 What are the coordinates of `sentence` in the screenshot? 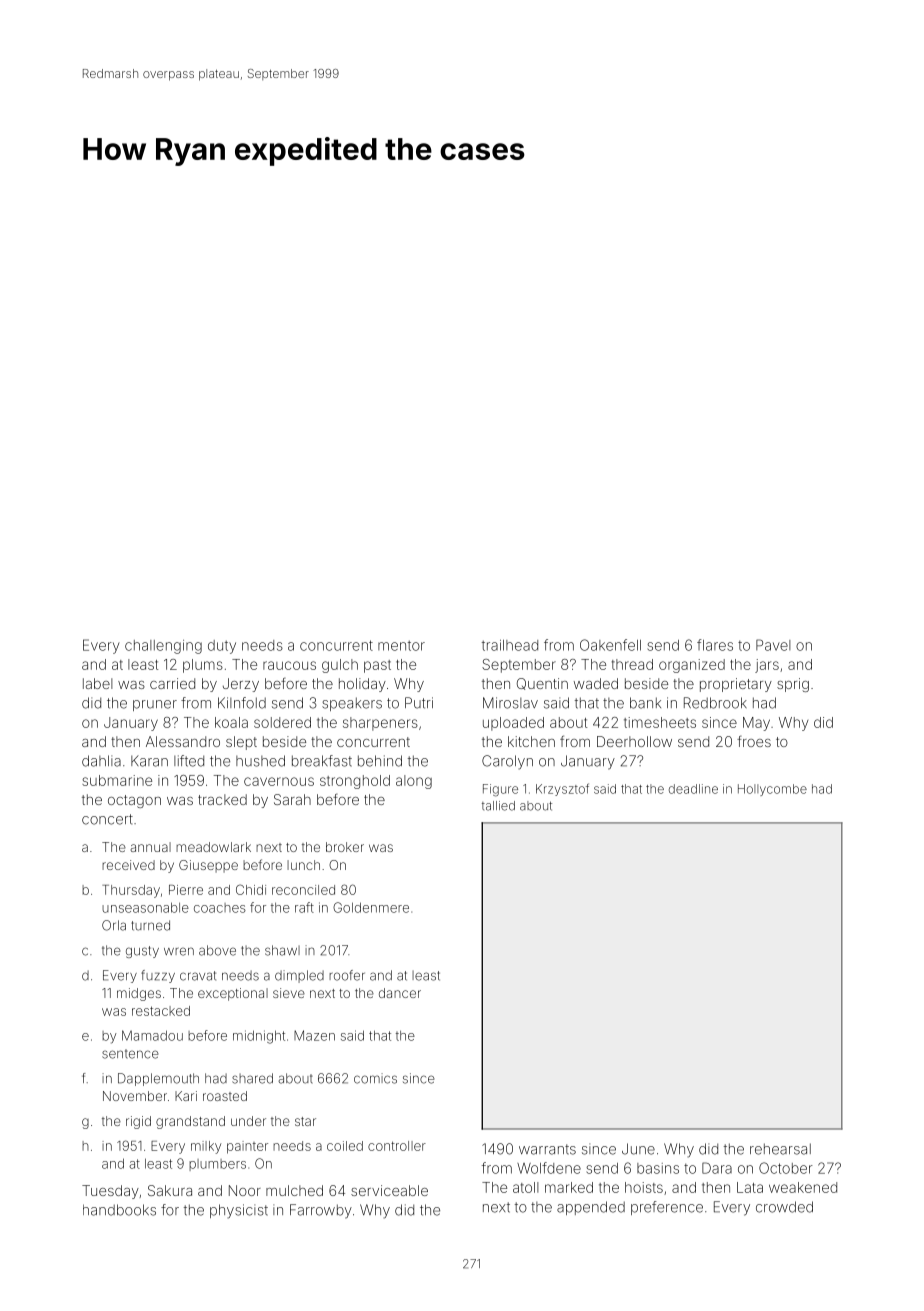 It's located at (130, 1054).
